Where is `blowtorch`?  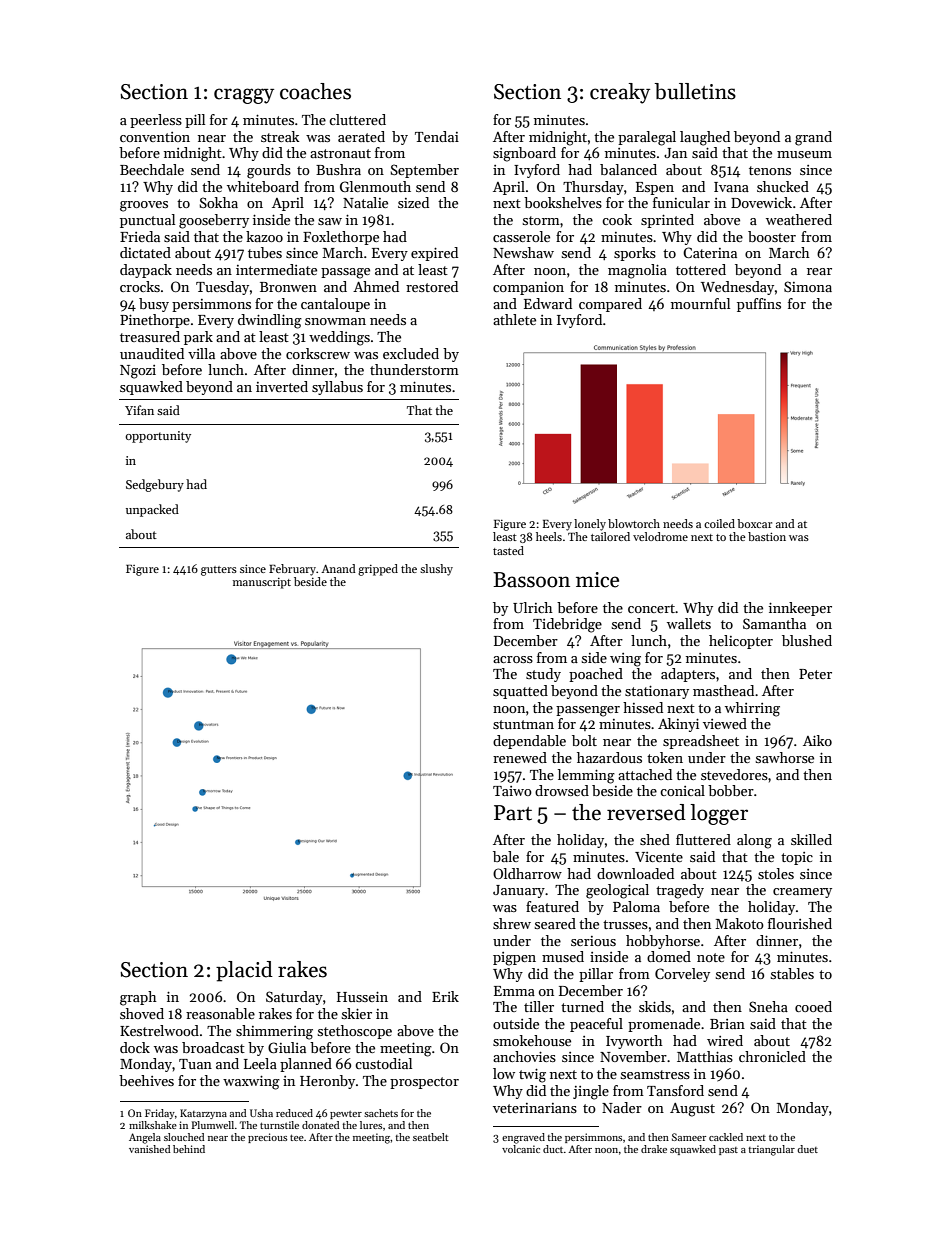
blowtorch is located at coordinates (634, 523).
